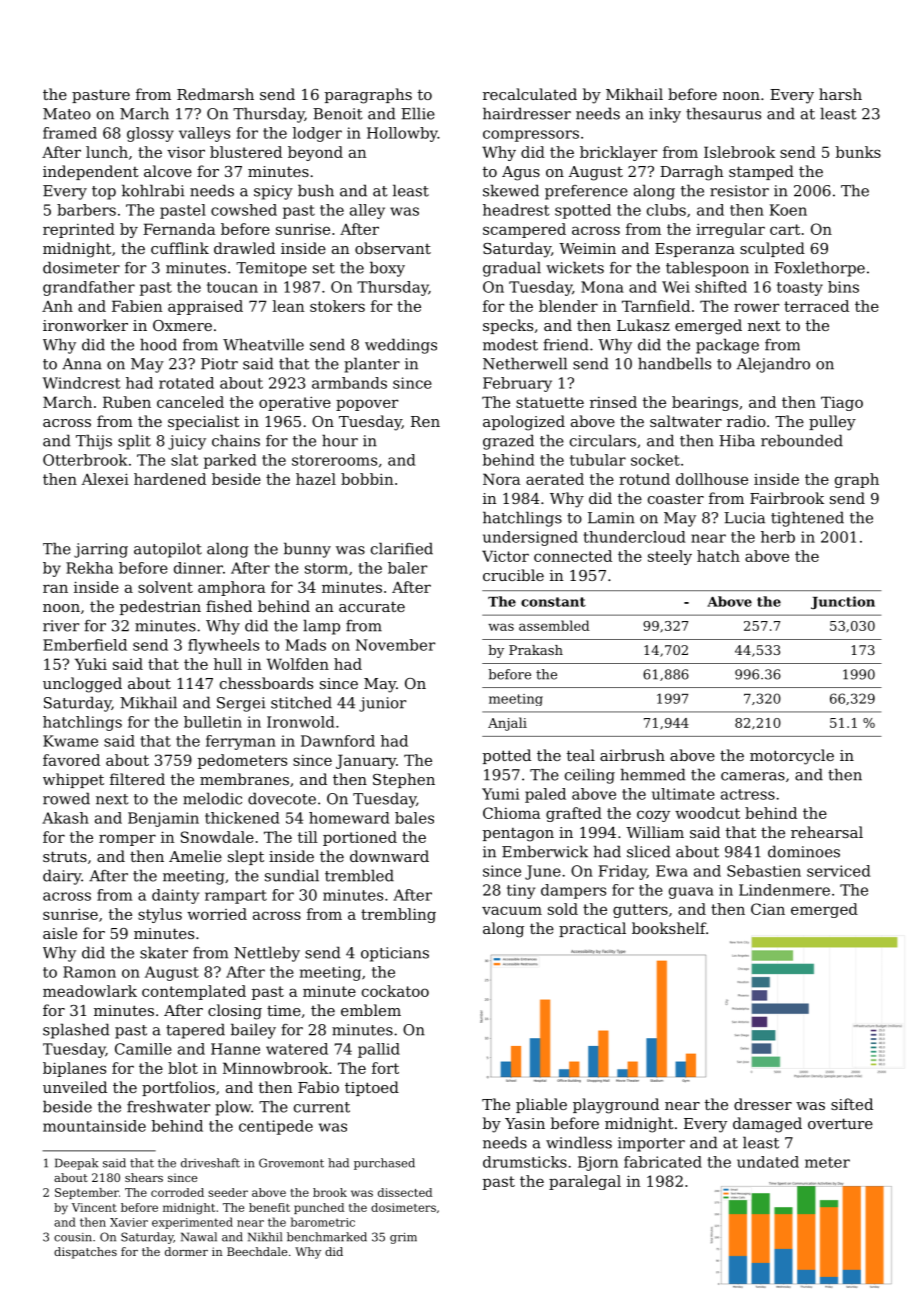 The width and height of the document is (924, 1308). What do you see at coordinates (62, 877) in the document?
I see `dairy` at bounding box center [62, 877].
